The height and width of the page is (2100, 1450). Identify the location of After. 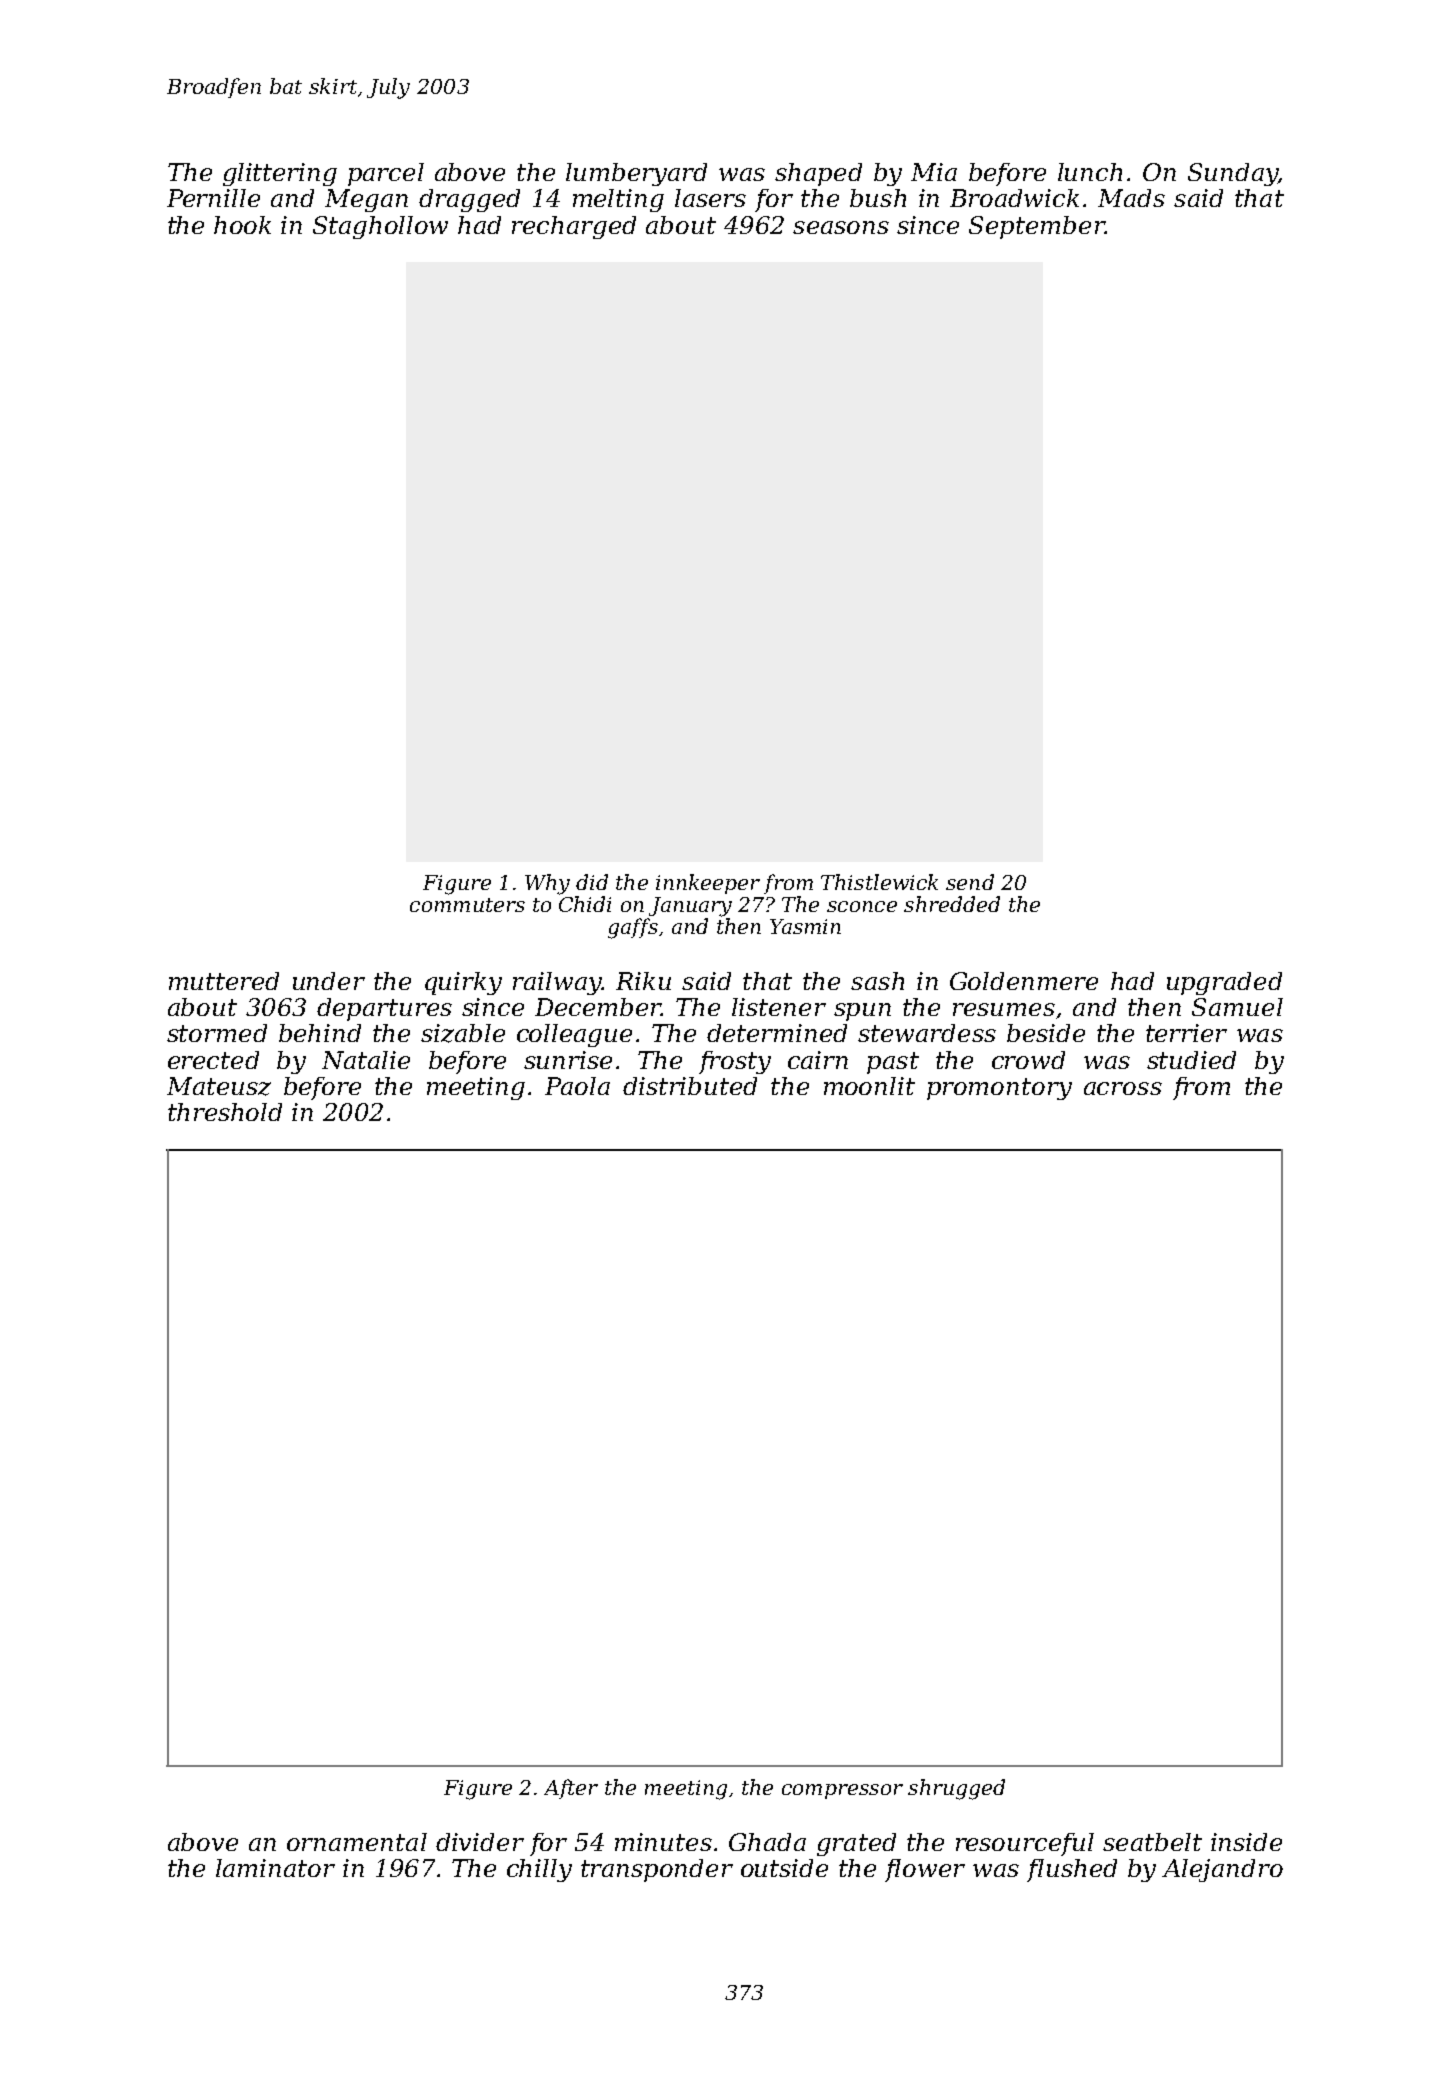
(571, 1789).
